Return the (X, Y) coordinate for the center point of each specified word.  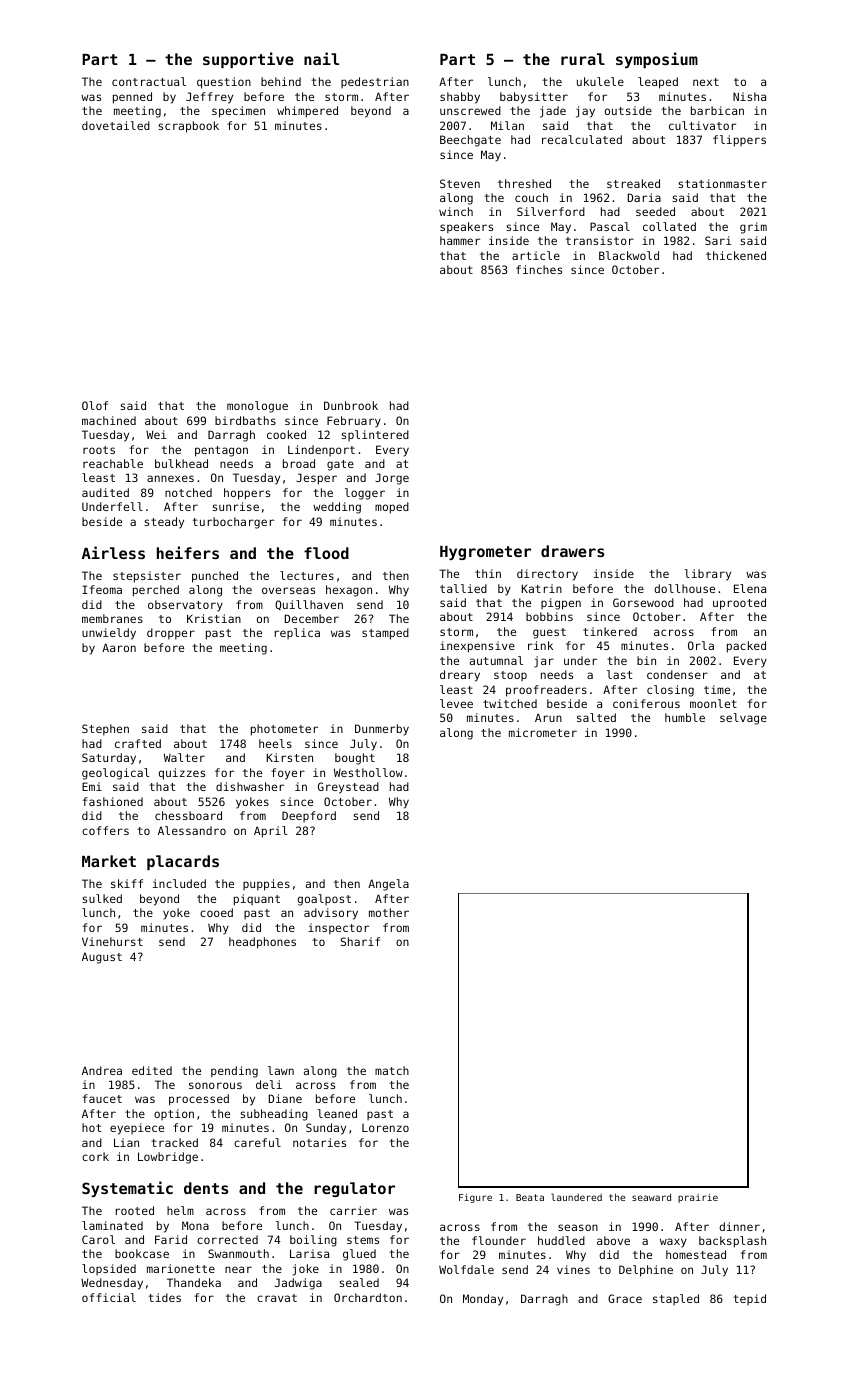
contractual (149, 81)
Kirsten (290, 757)
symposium (657, 60)
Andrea (102, 1070)
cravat (277, 1298)
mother (389, 912)
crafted (138, 743)
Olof (95, 405)
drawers (572, 551)
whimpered (307, 112)
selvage (743, 719)
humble (685, 717)
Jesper (316, 479)
